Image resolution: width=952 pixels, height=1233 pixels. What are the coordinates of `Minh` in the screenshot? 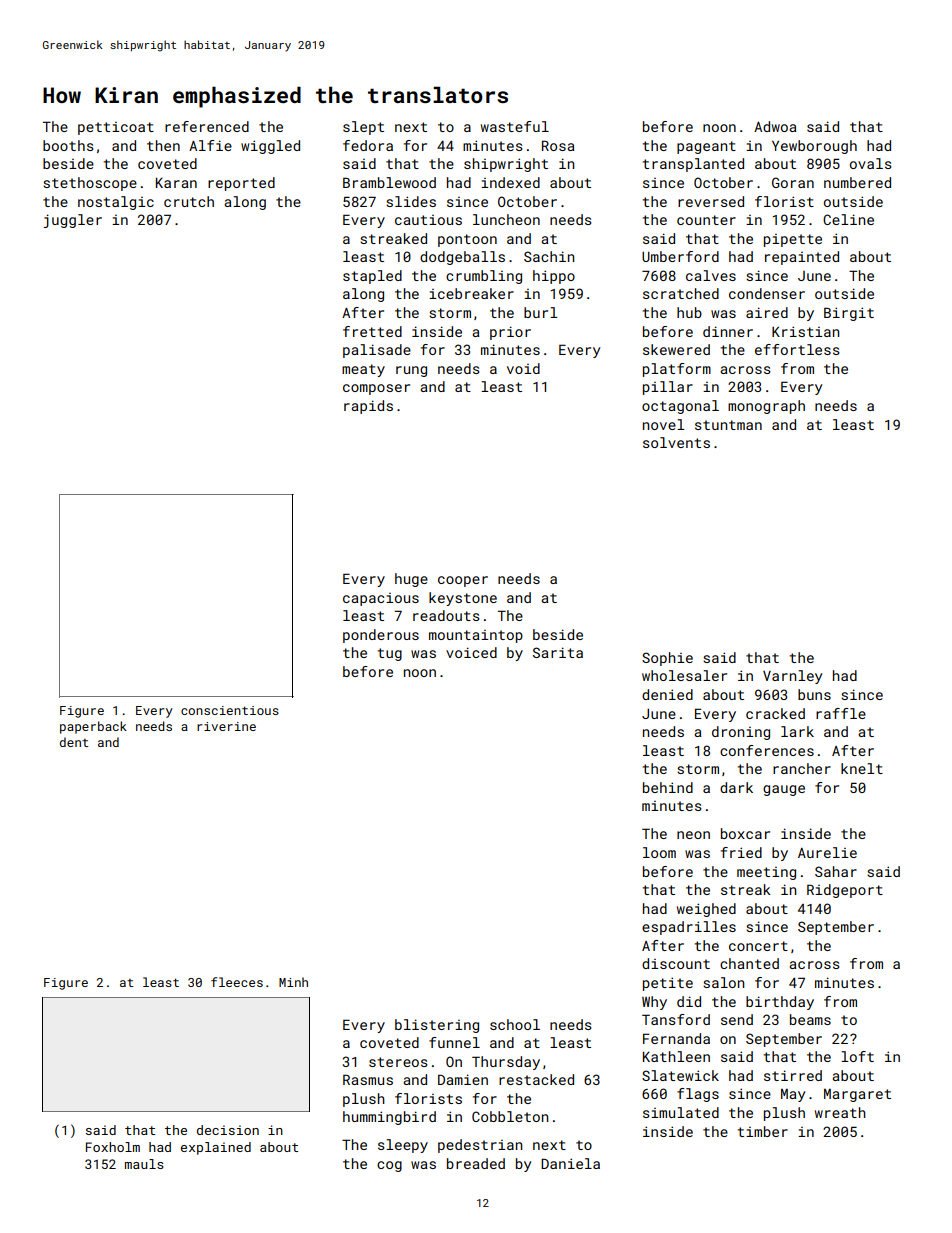 It's located at (293, 982).
